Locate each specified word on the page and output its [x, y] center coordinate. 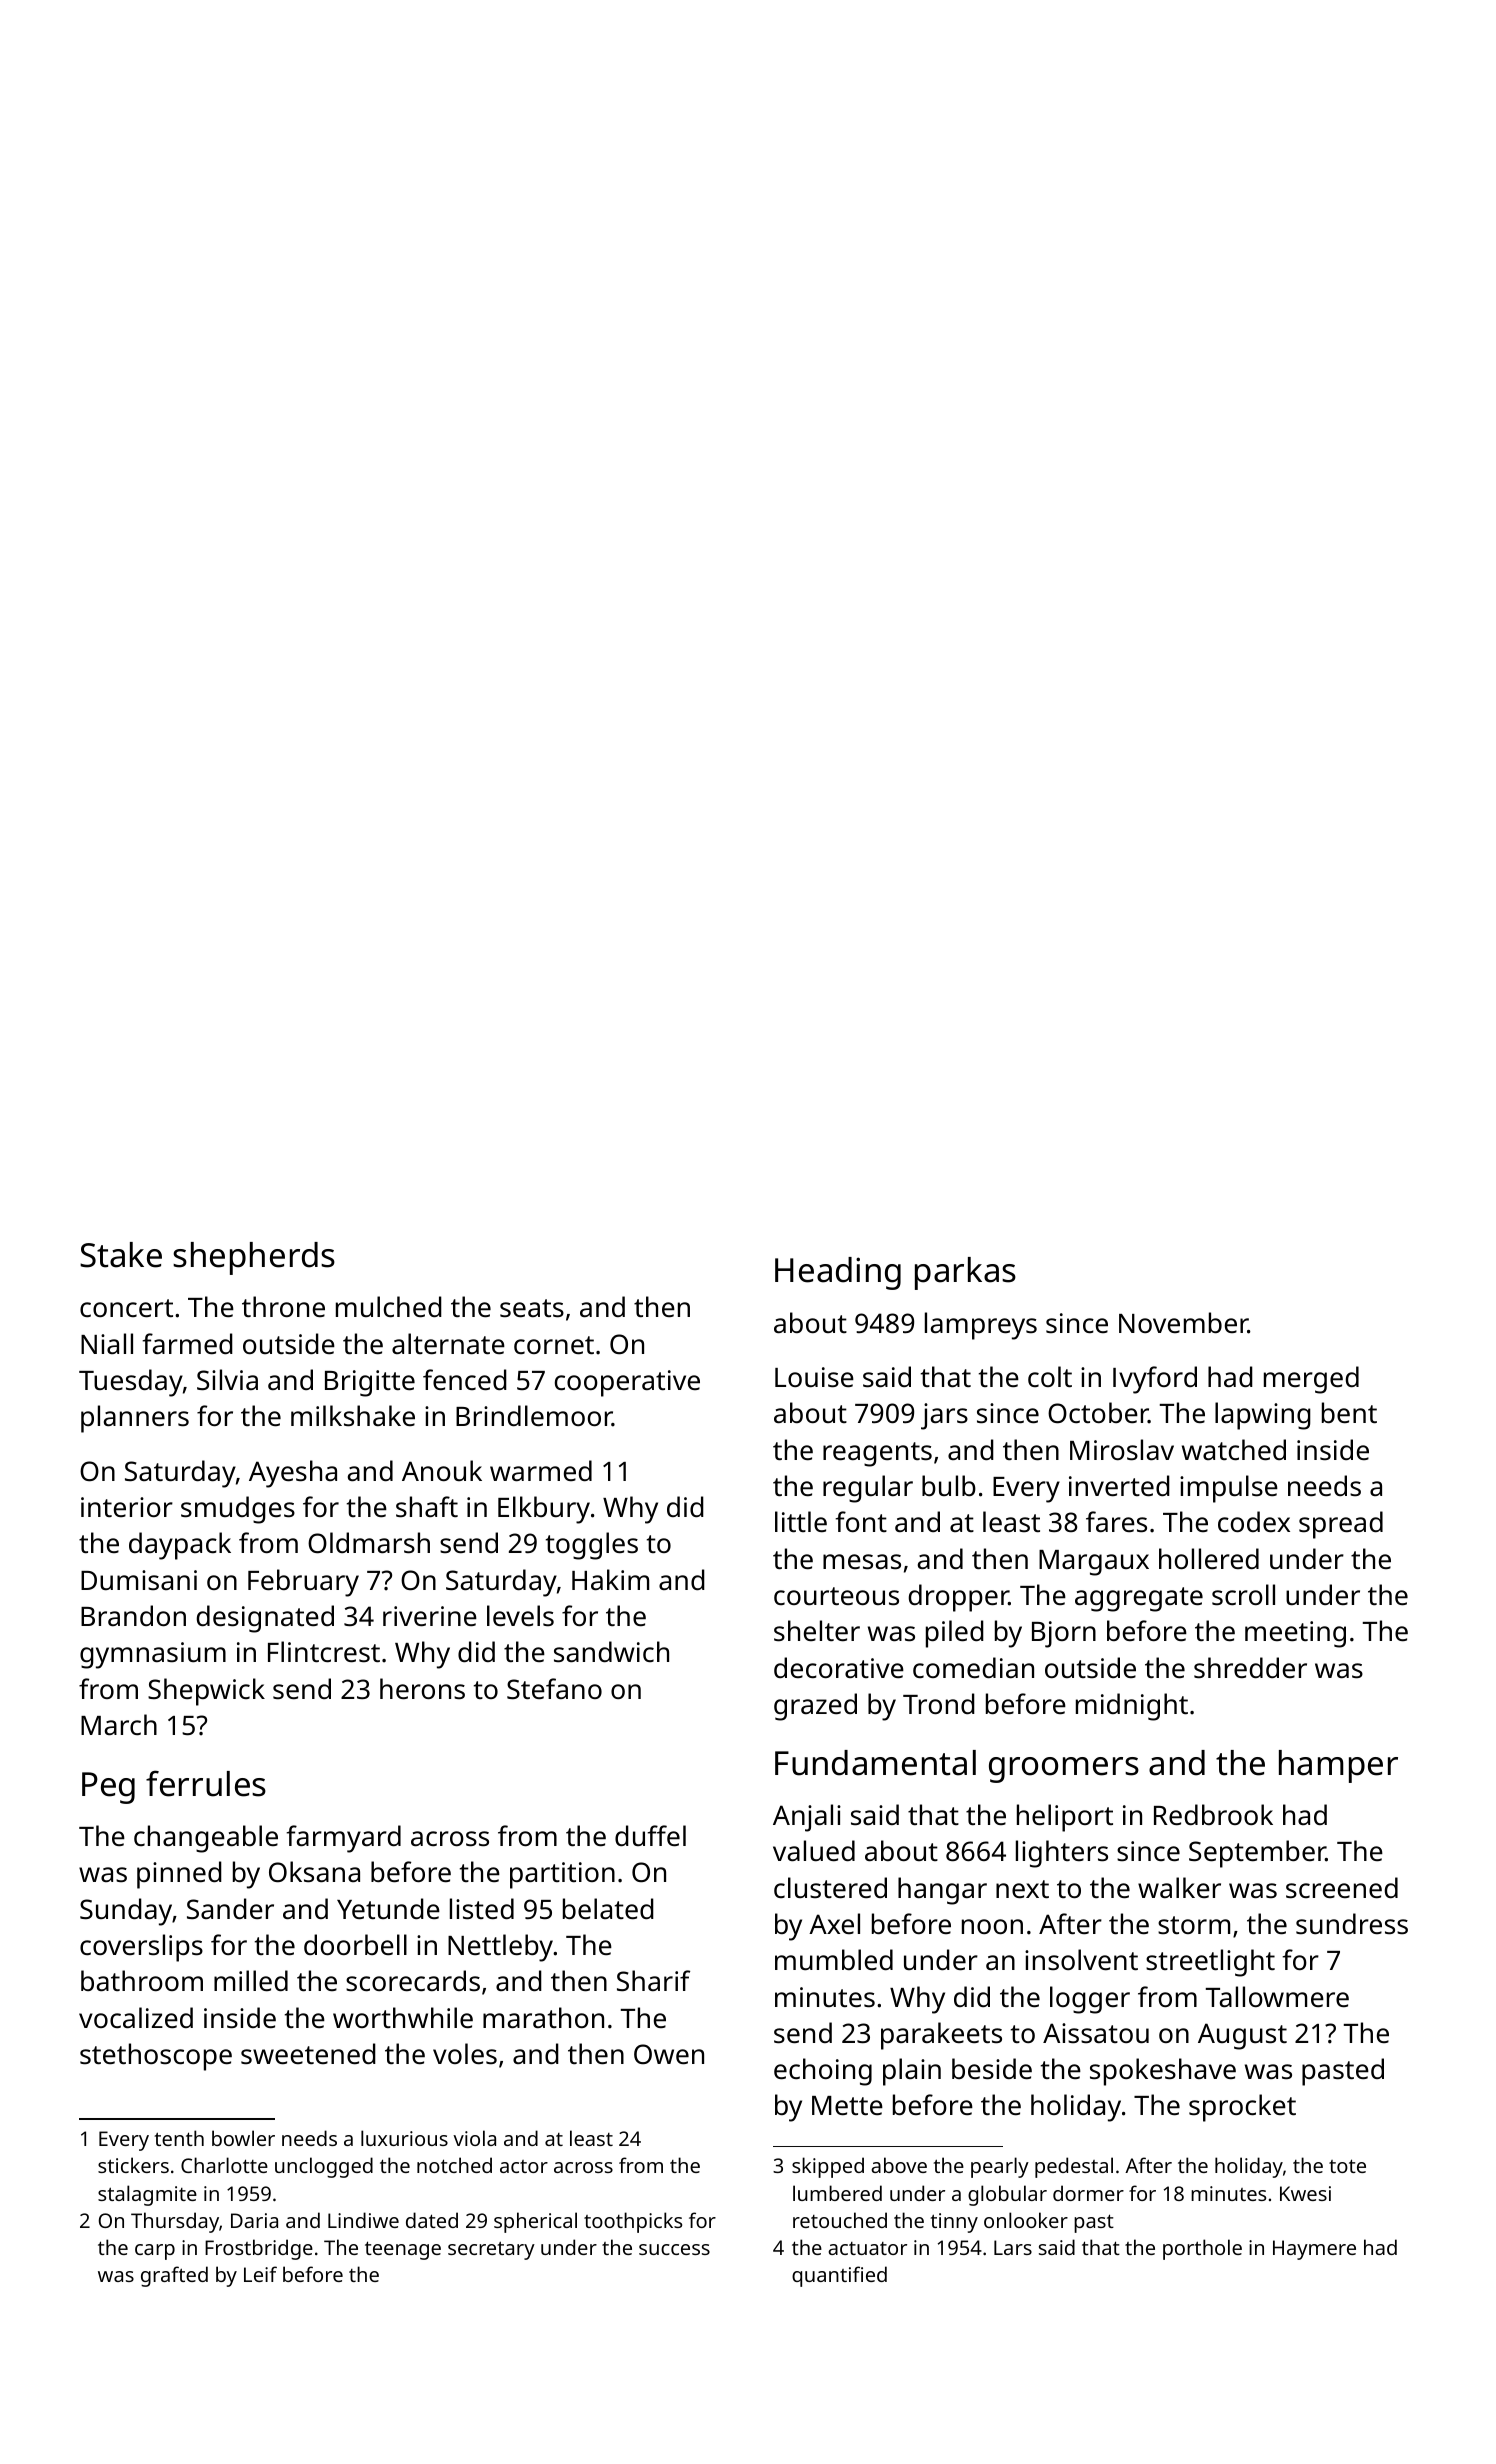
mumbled [834, 1959]
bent [1349, 1413]
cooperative [627, 1383]
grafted [174, 2276]
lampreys [981, 1326]
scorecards [413, 1981]
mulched [389, 1307]
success [674, 2249]
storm [1194, 1925]
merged [1311, 1380]
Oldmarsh [369, 1543]
